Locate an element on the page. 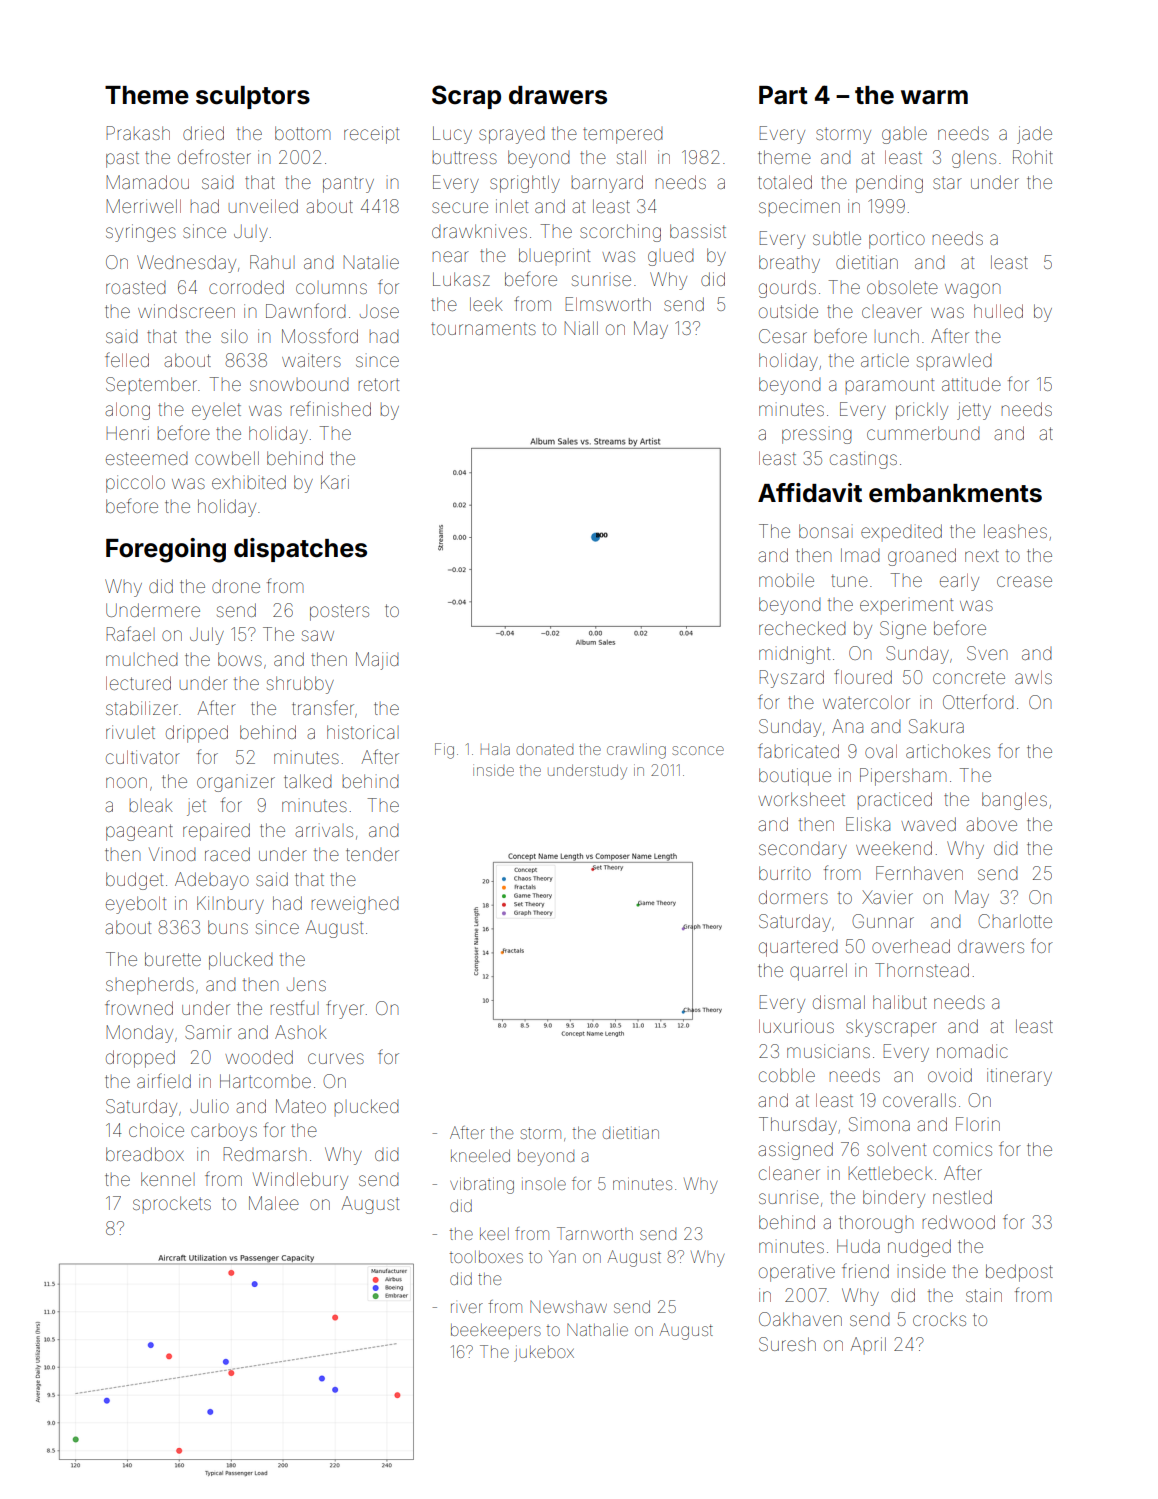 The image size is (1158, 1499). Suresh is located at coordinates (787, 1344).
